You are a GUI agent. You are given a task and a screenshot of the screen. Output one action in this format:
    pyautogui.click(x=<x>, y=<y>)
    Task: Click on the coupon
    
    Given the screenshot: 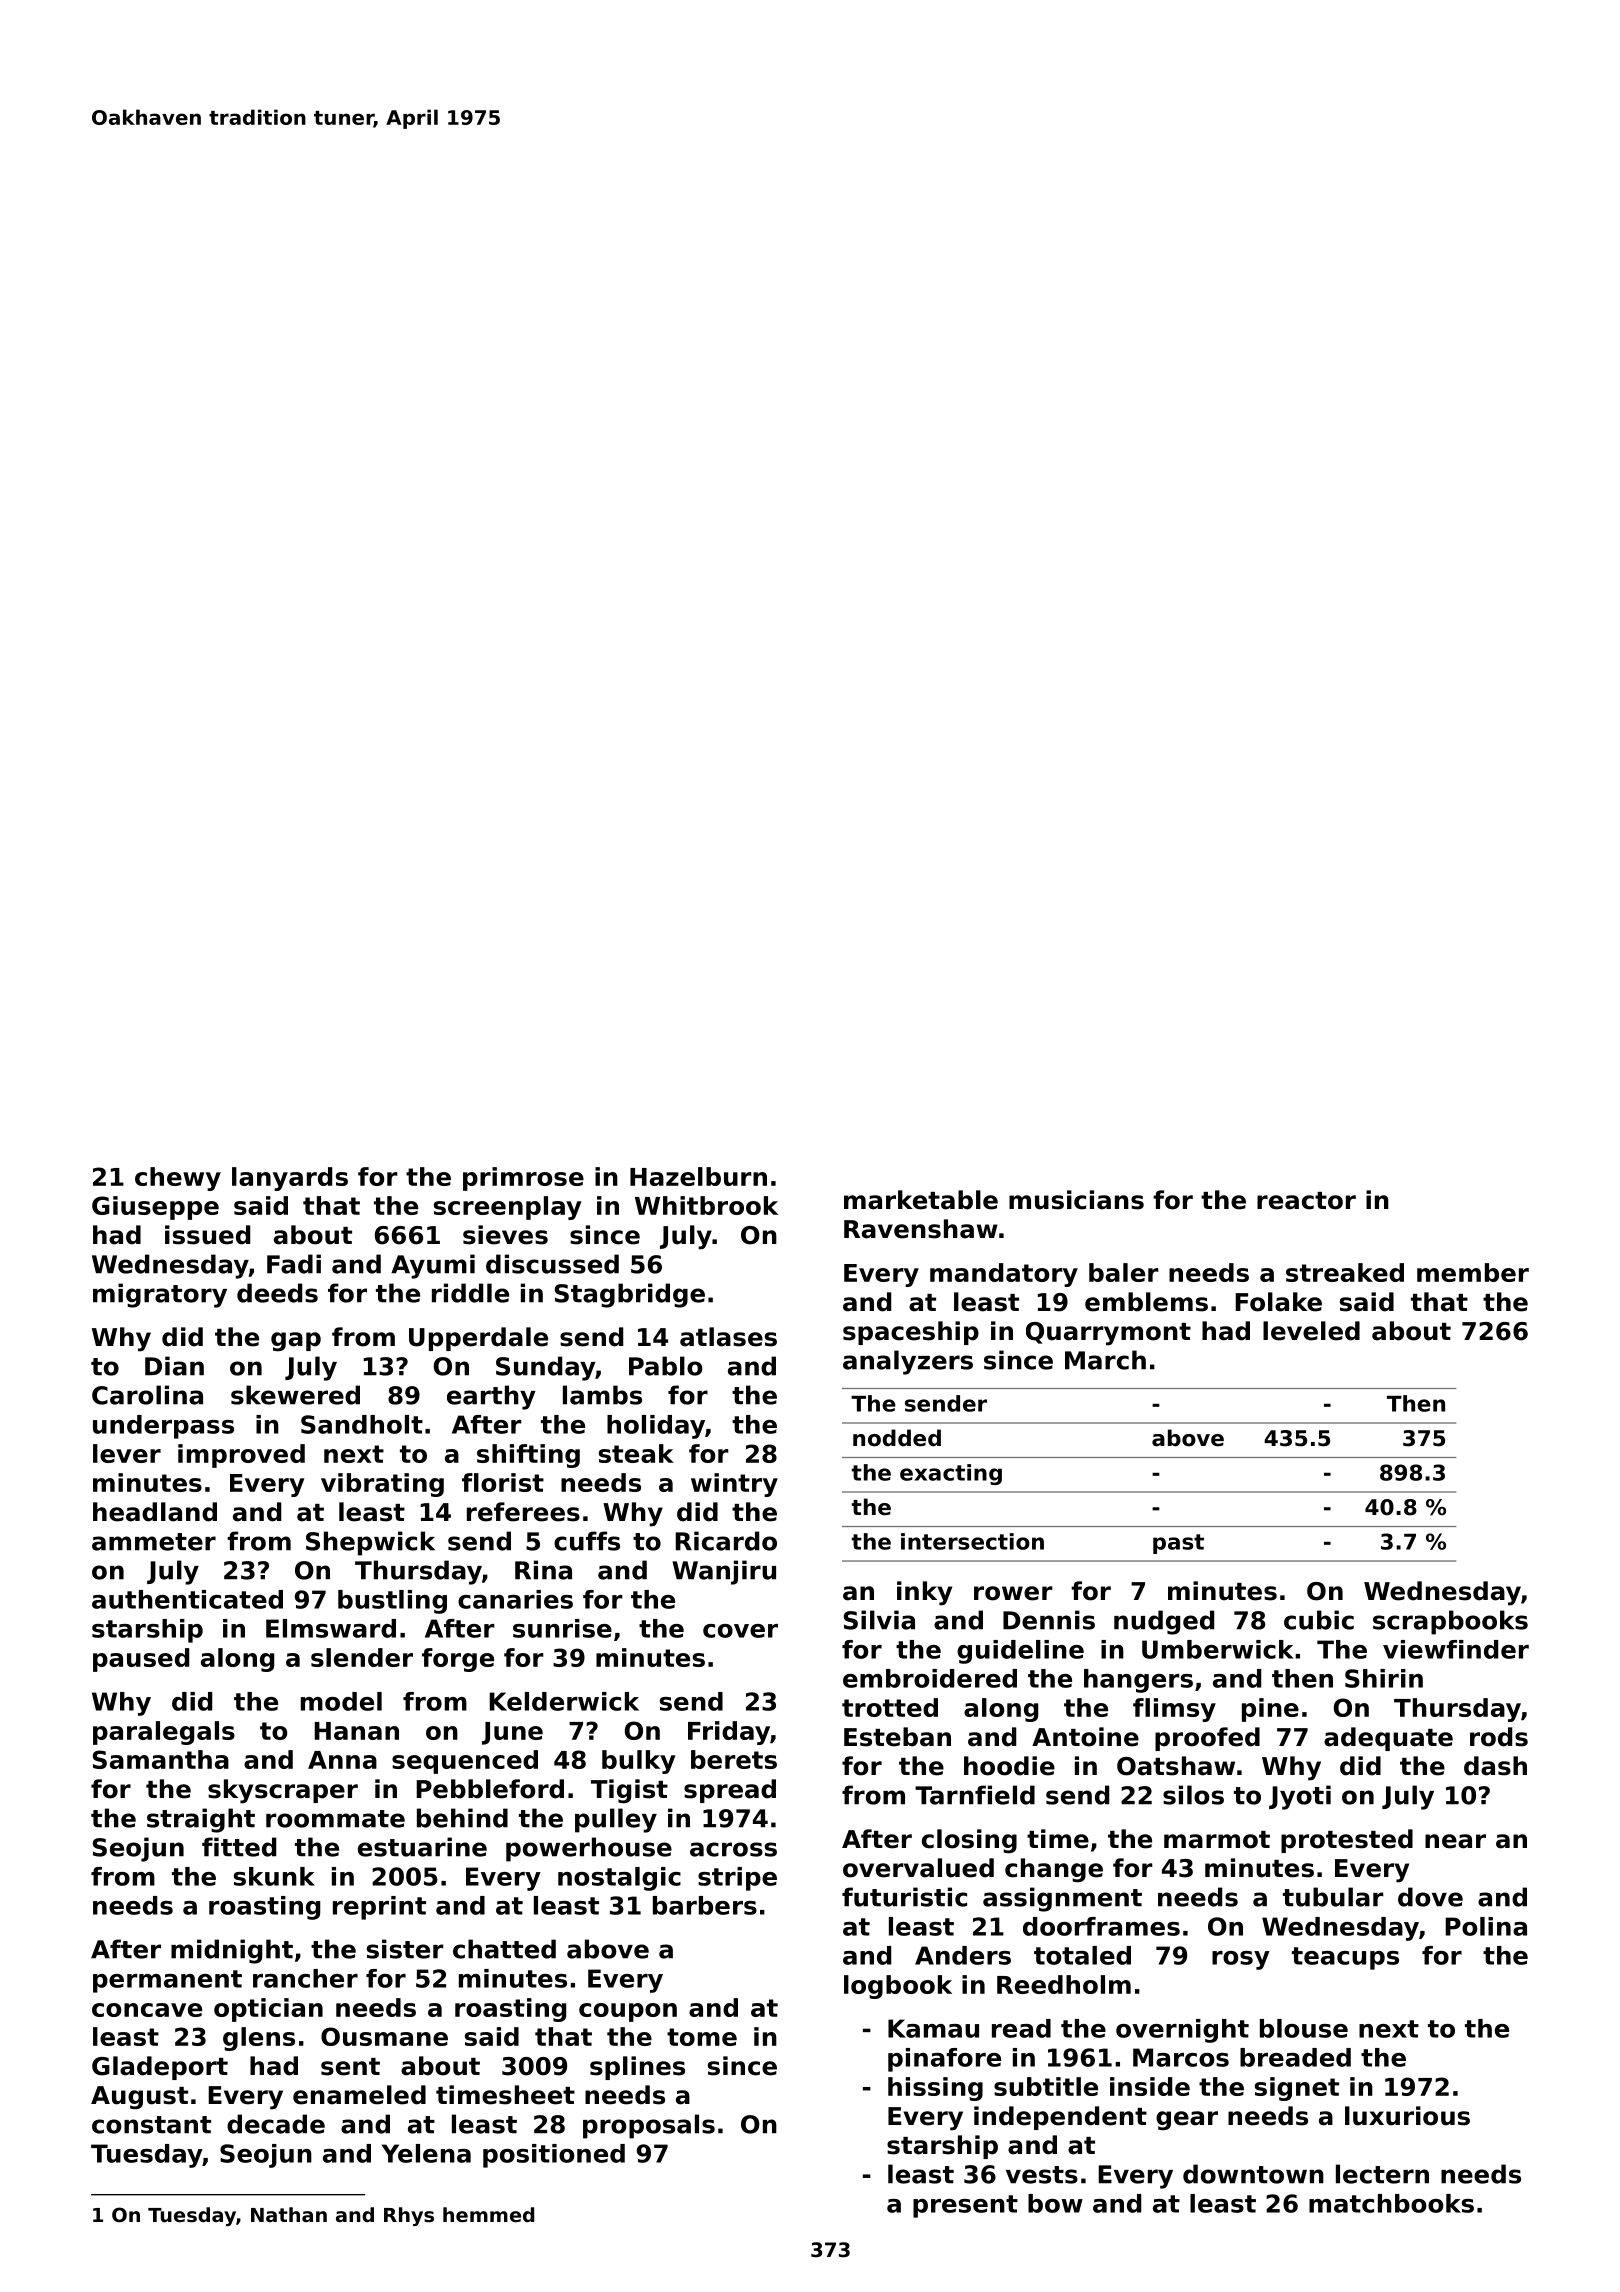 What is the action you would take?
    pyautogui.click(x=628, y=2012)
